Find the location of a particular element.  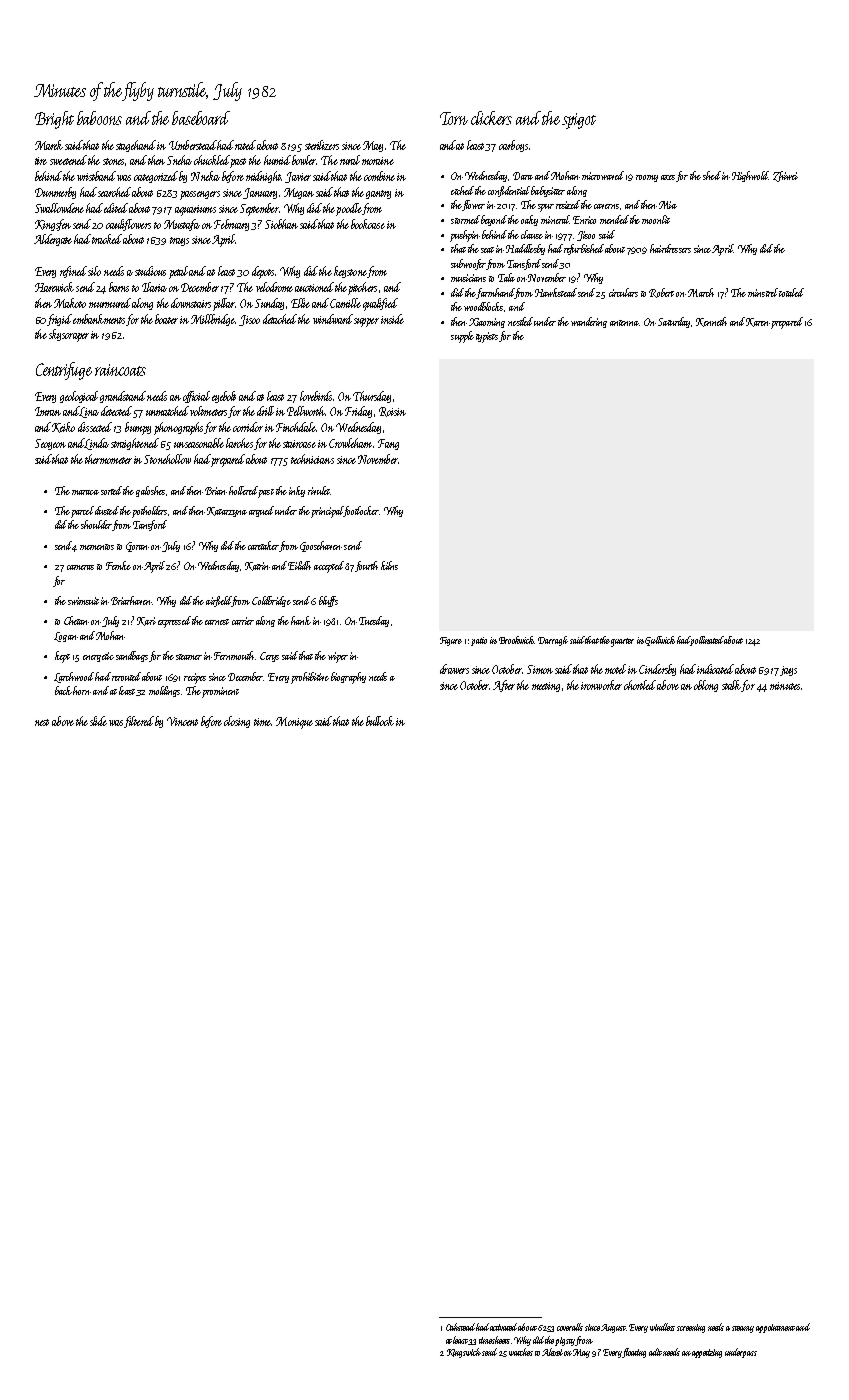

Oakstead is located at coordinates (460, 1327).
